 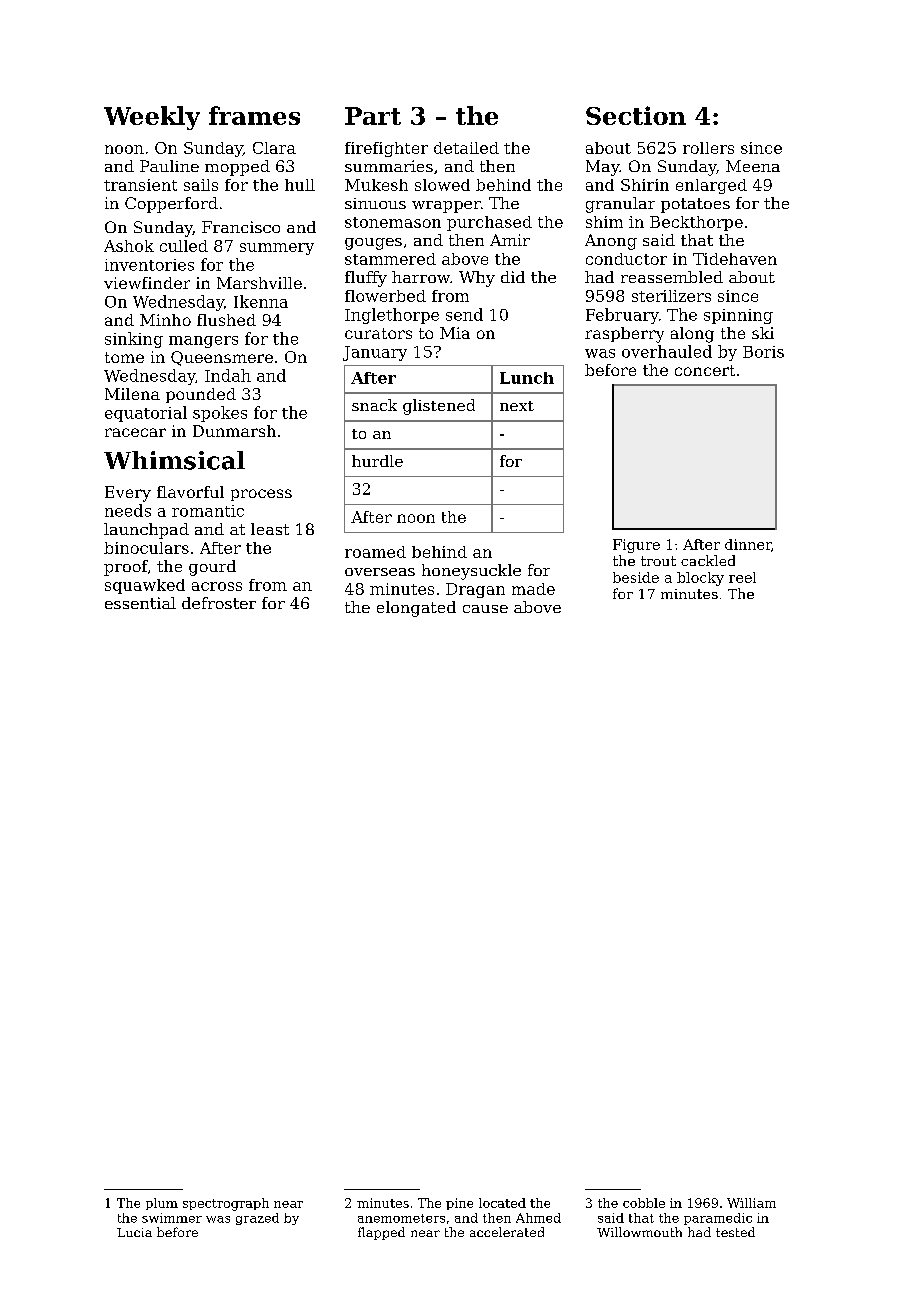 What do you see at coordinates (381, 1233) in the screenshot?
I see `flapped` at bounding box center [381, 1233].
